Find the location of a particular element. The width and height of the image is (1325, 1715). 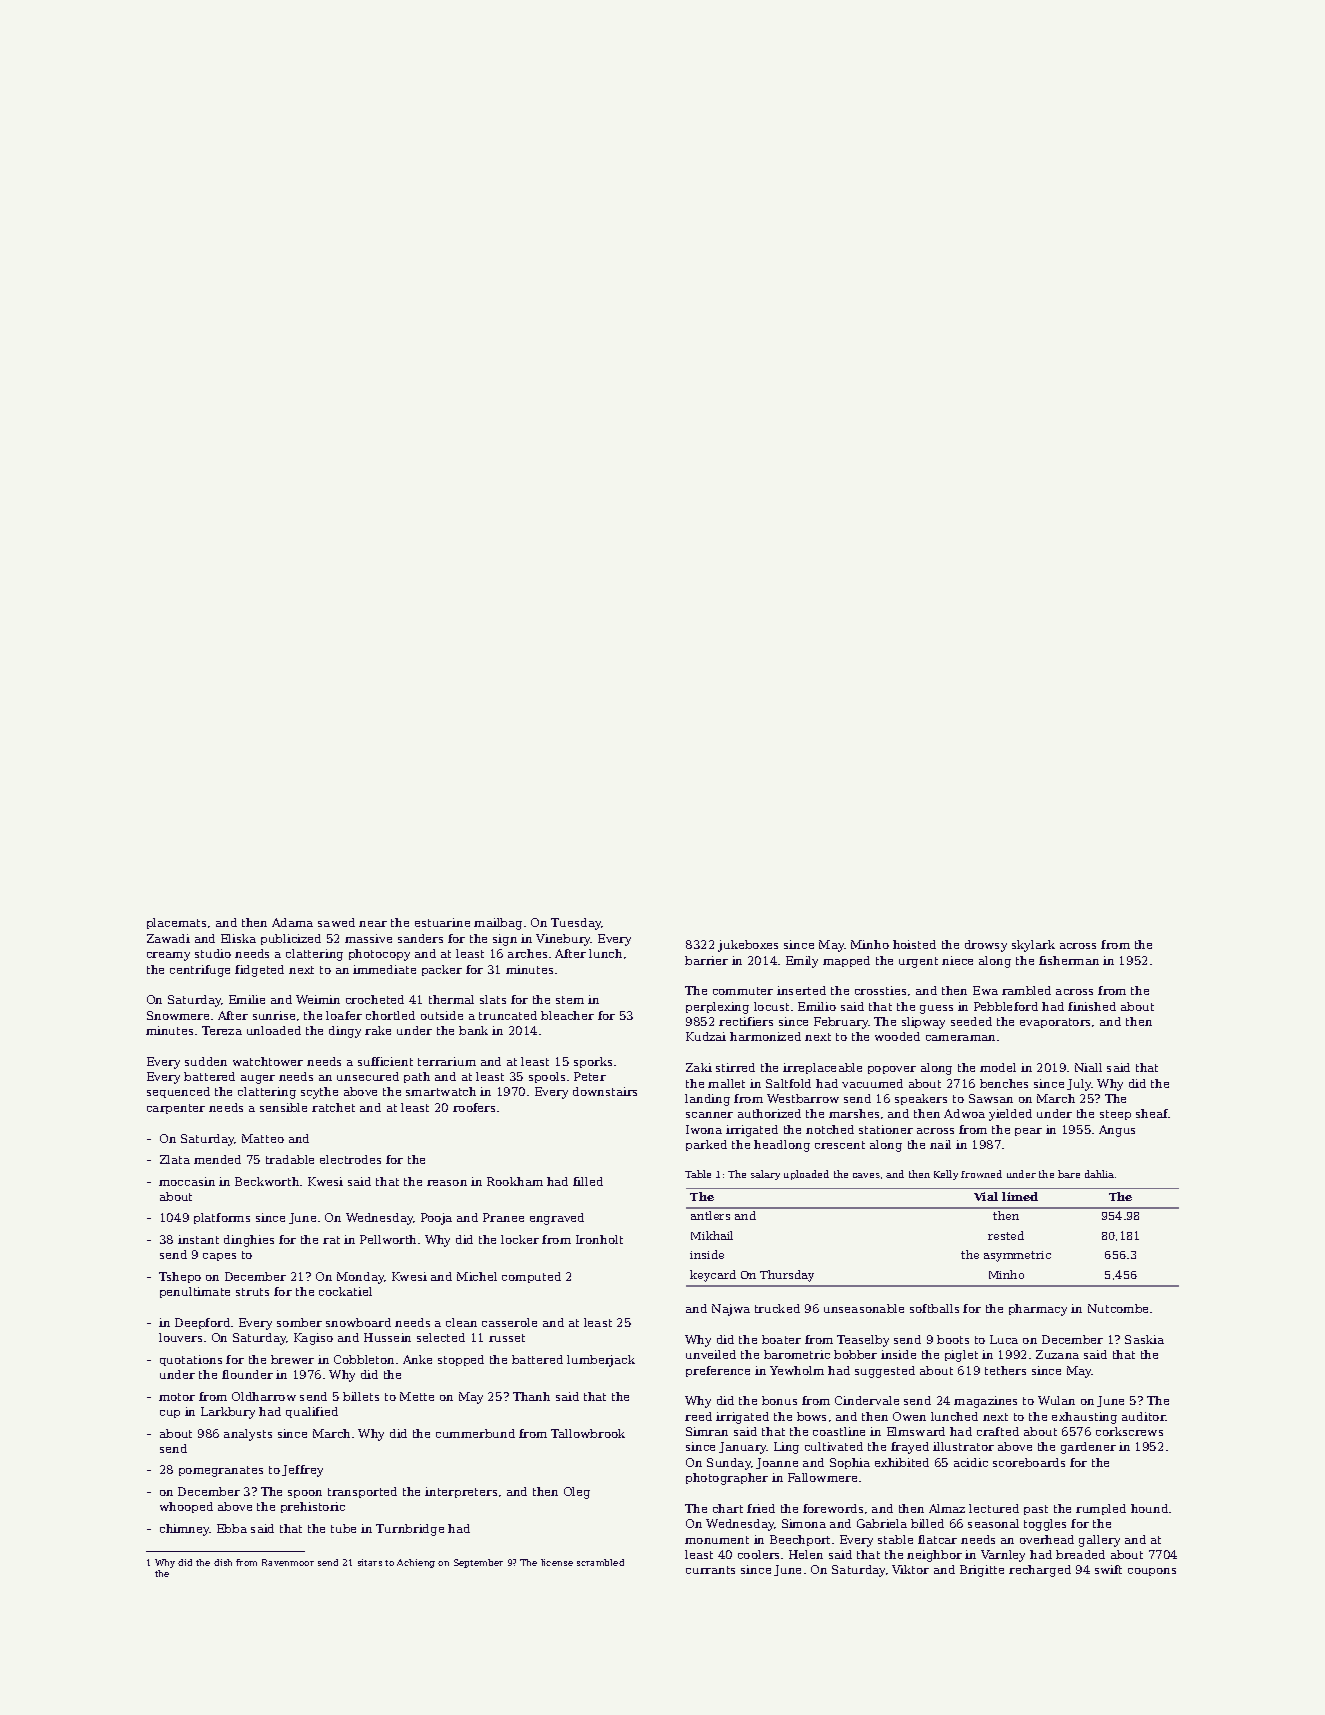

Simona is located at coordinates (804, 1523).
